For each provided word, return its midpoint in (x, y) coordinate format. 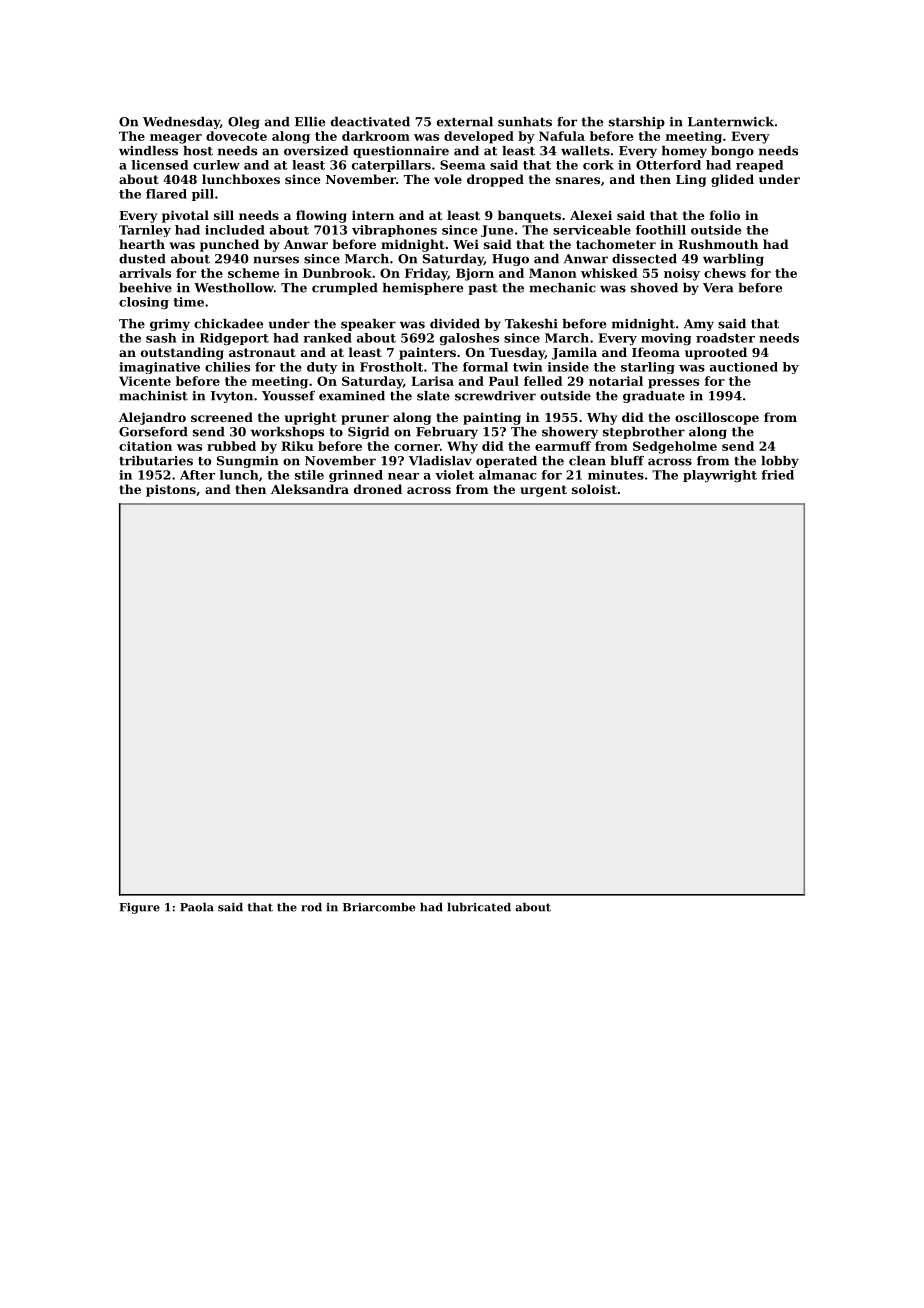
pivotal (185, 216)
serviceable (592, 230)
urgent (543, 491)
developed (479, 137)
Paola (197, 907)
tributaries (156, 461)
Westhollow (234, 288)
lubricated (479, 907)
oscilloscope (717, 418)
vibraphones (394, 231)
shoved (654, 288)
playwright (720, 476)
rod (311, 907)
